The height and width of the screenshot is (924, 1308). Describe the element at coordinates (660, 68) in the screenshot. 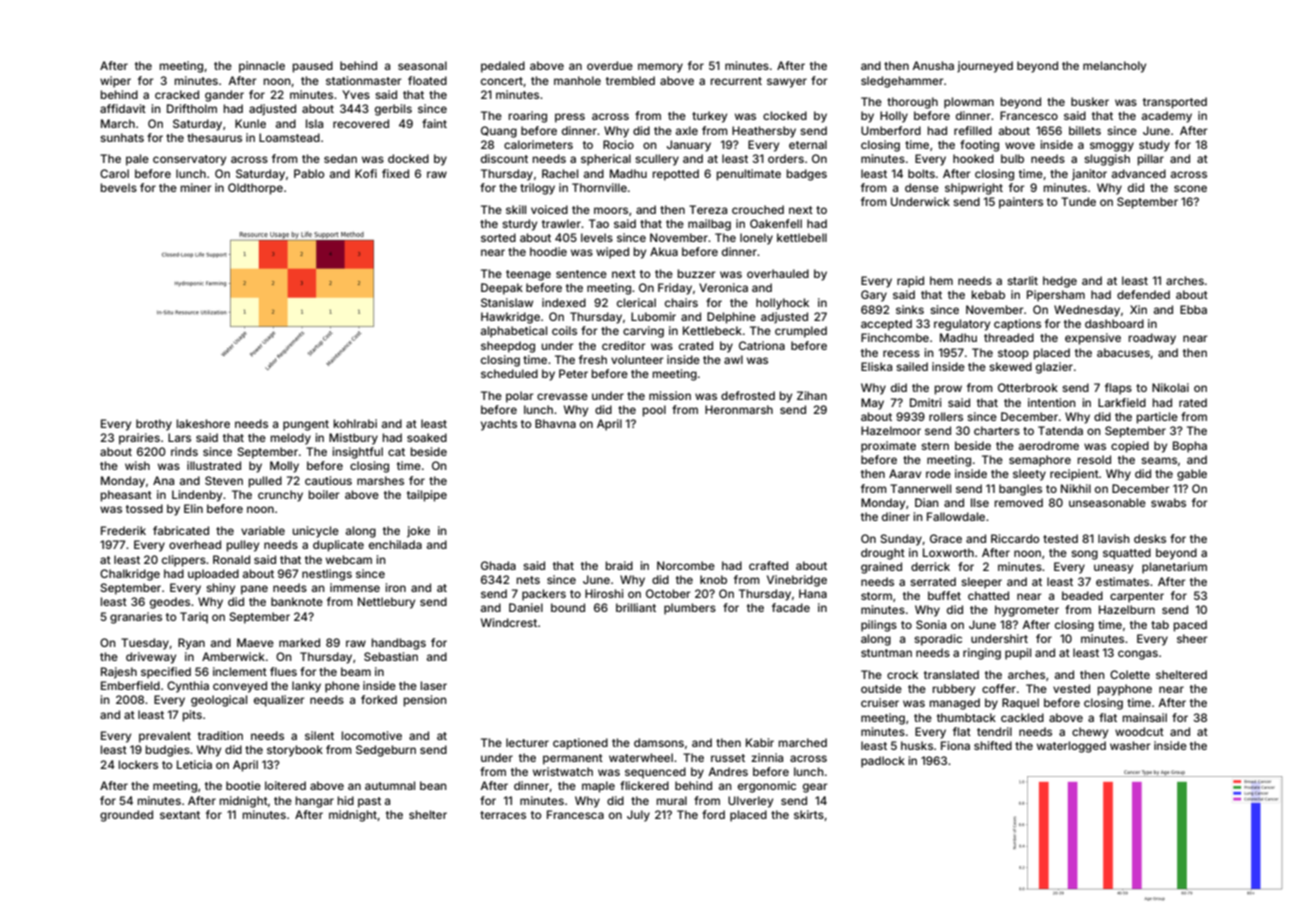

I see `memory` at that location.
